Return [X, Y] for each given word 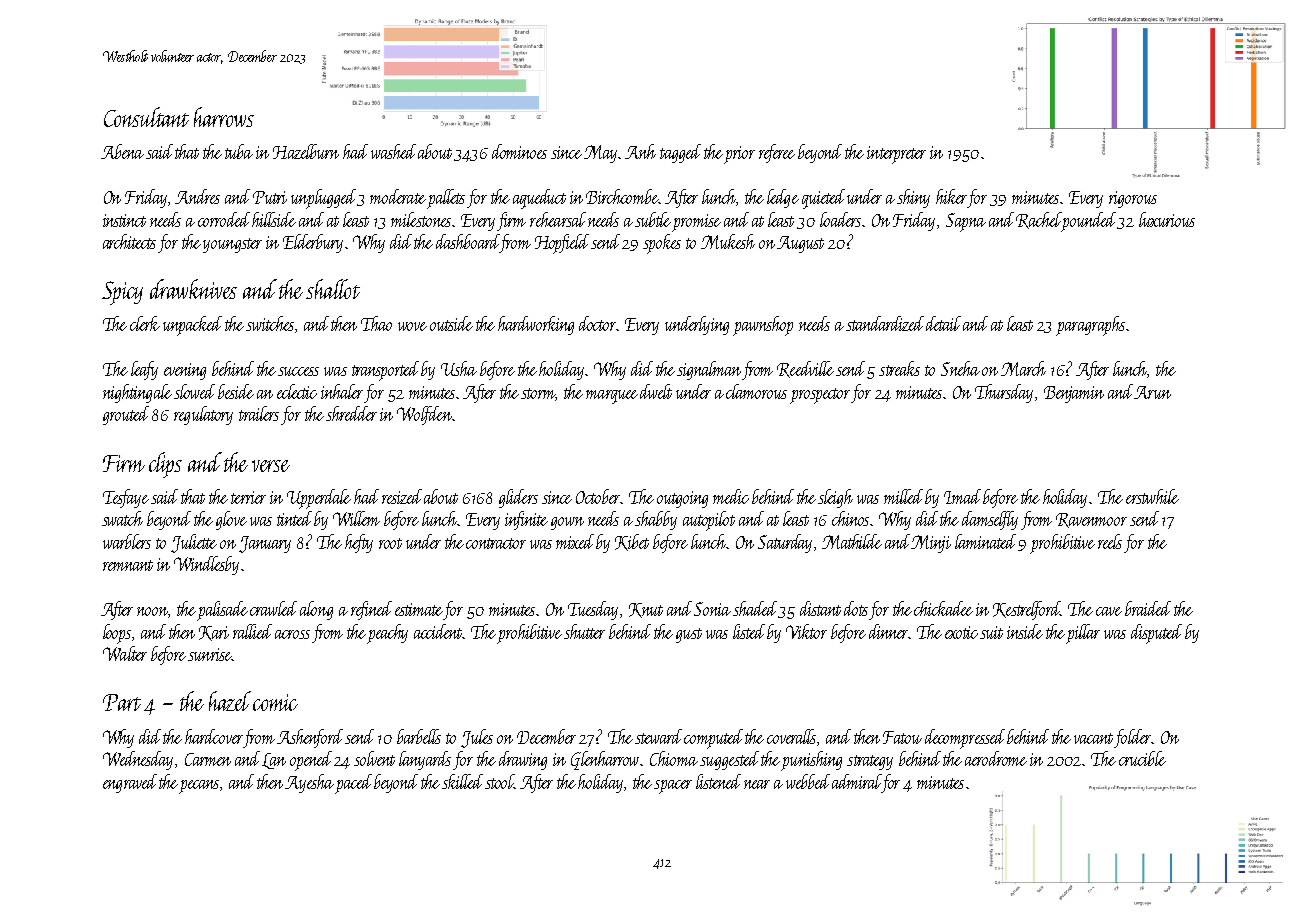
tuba [239, 151]
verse [271, 466]
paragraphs [1090, 326]
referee [777, 153]
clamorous [756, 391]
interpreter [896, 155]
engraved [130, 783]
